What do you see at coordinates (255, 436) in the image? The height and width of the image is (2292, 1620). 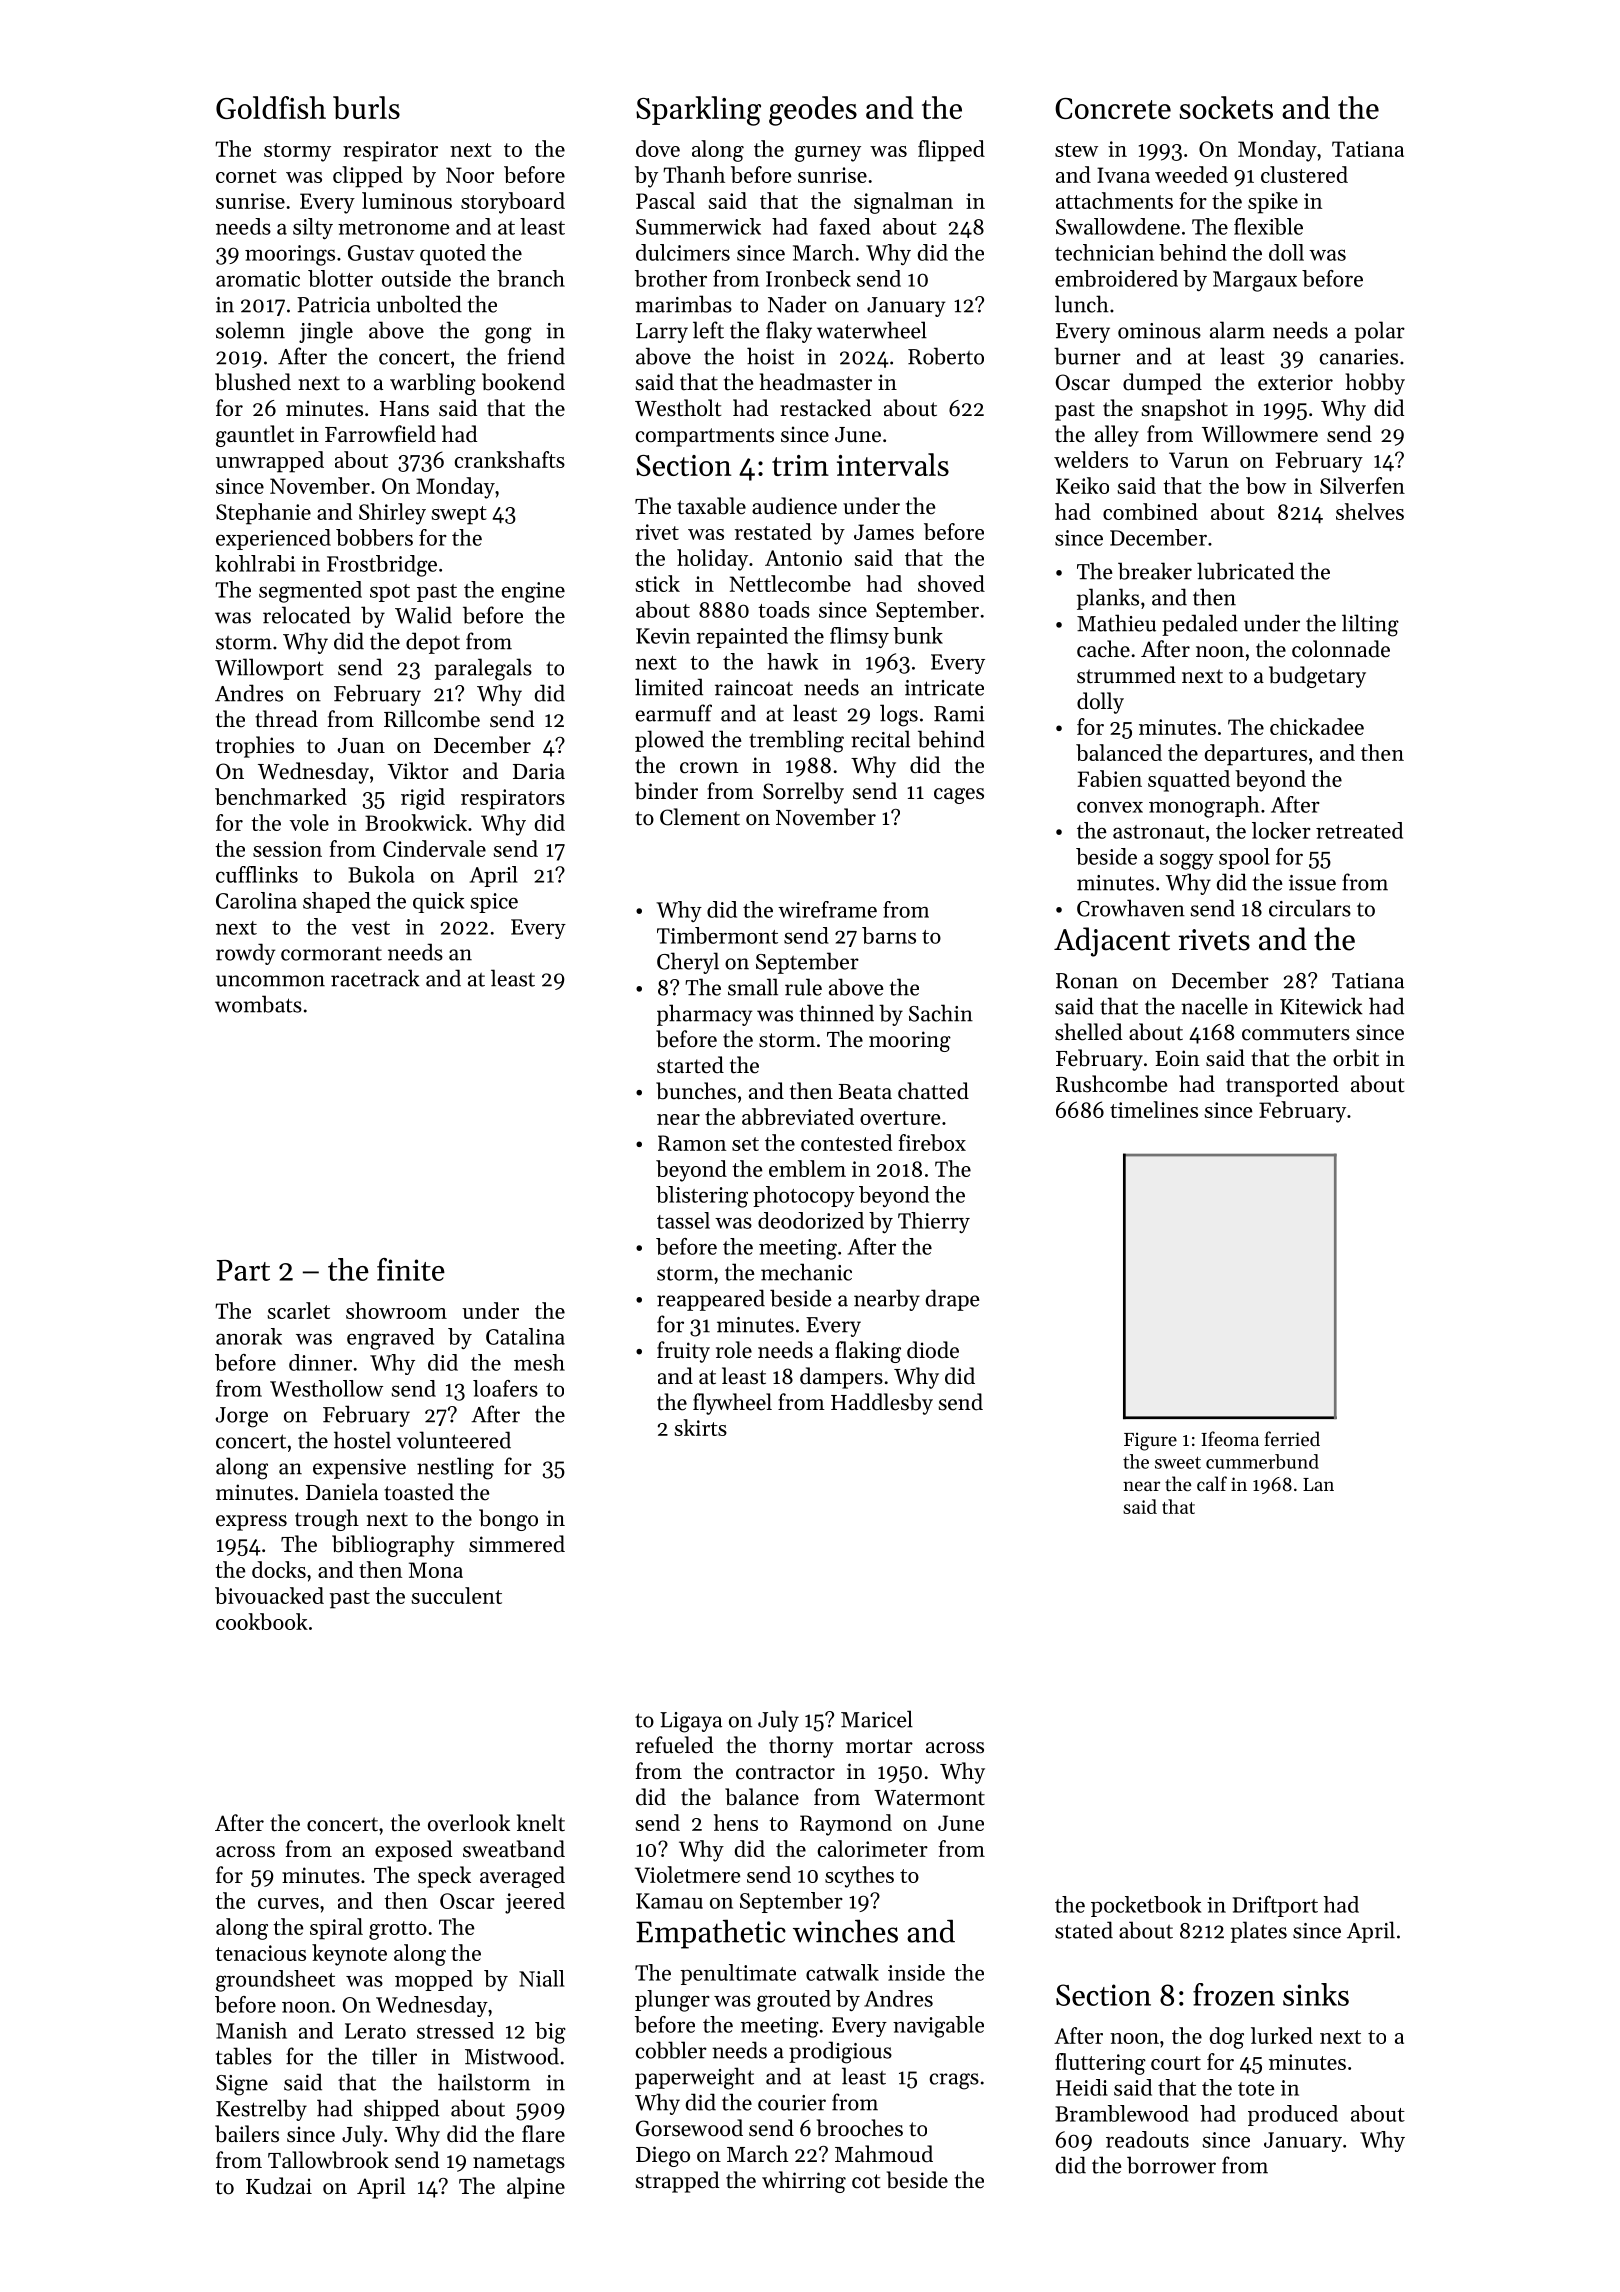 I see `gauntlet` at bounding box center [255, 436].
